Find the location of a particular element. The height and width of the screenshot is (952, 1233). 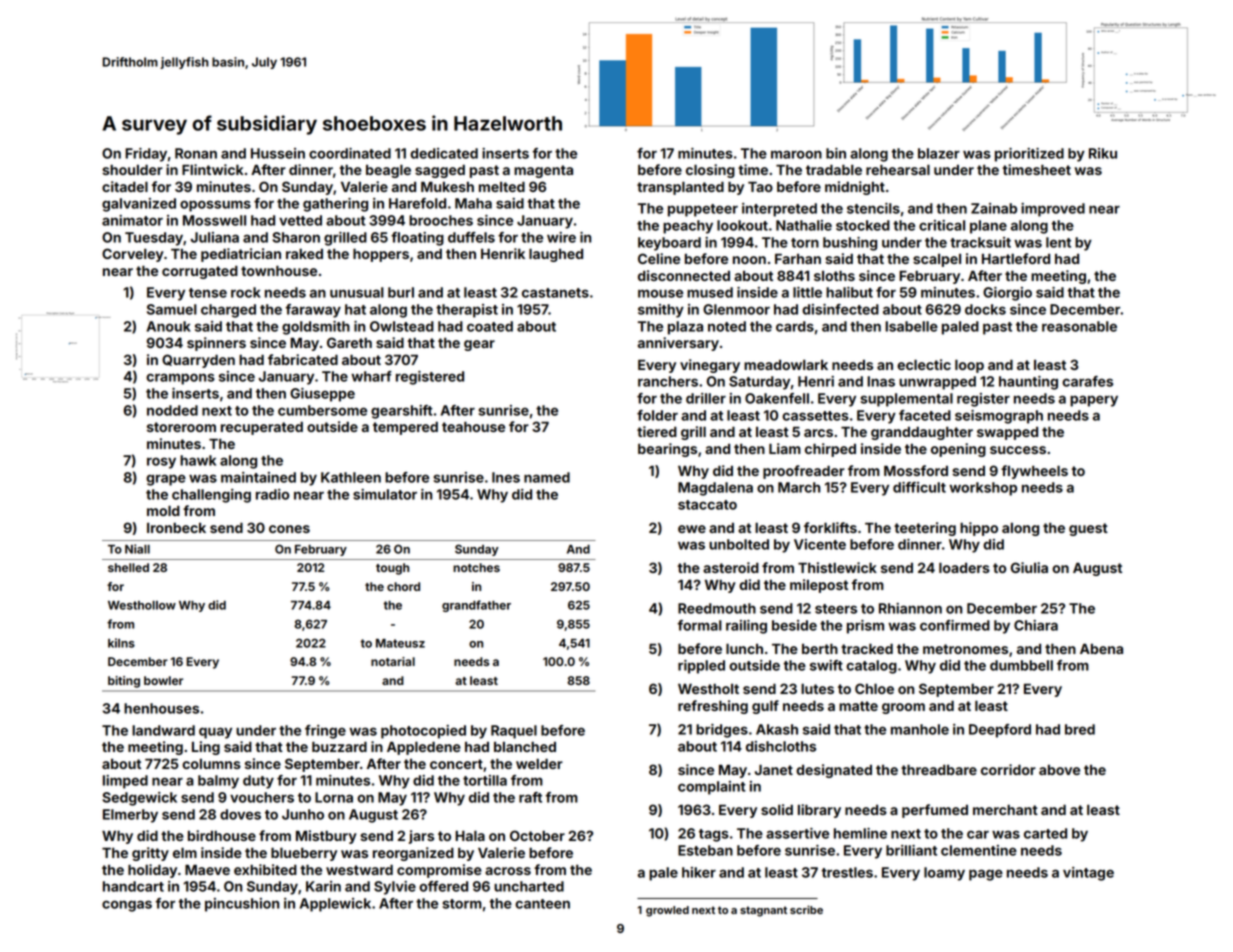

stagnant is located at coordinates (763, 911).
